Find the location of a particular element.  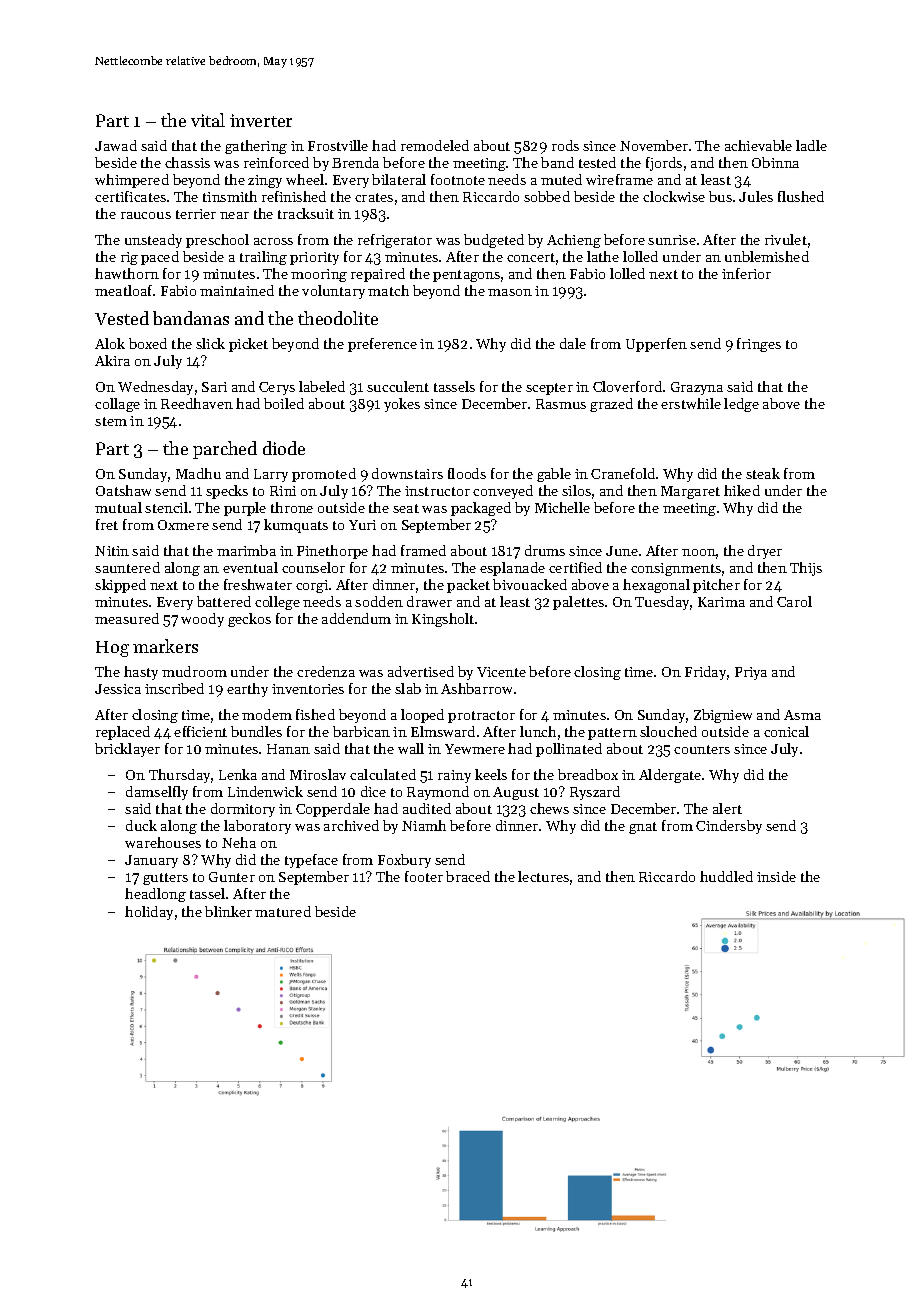

braced is located at coordinates (468, 876).
